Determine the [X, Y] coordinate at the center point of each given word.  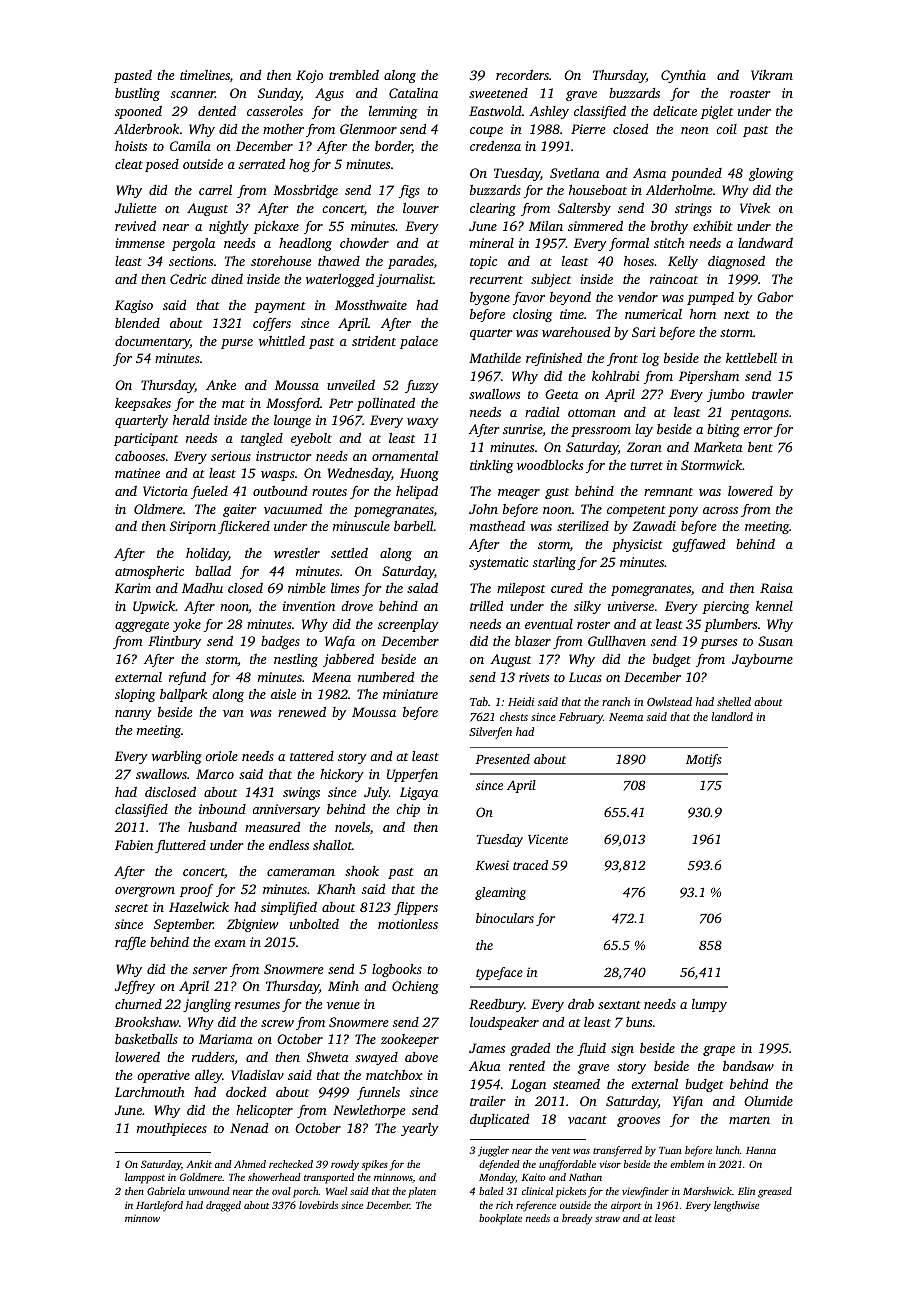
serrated [262, 164]
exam [230, 943]
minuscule [361, 526]
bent [760, 447]
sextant [619, 1005]
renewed [302, 712]
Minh [343, 986]
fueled [209, 492]
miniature [410, 694]
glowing [771, 174]
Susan [775, 641]
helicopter [264, 1111]
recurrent [496, 280]
